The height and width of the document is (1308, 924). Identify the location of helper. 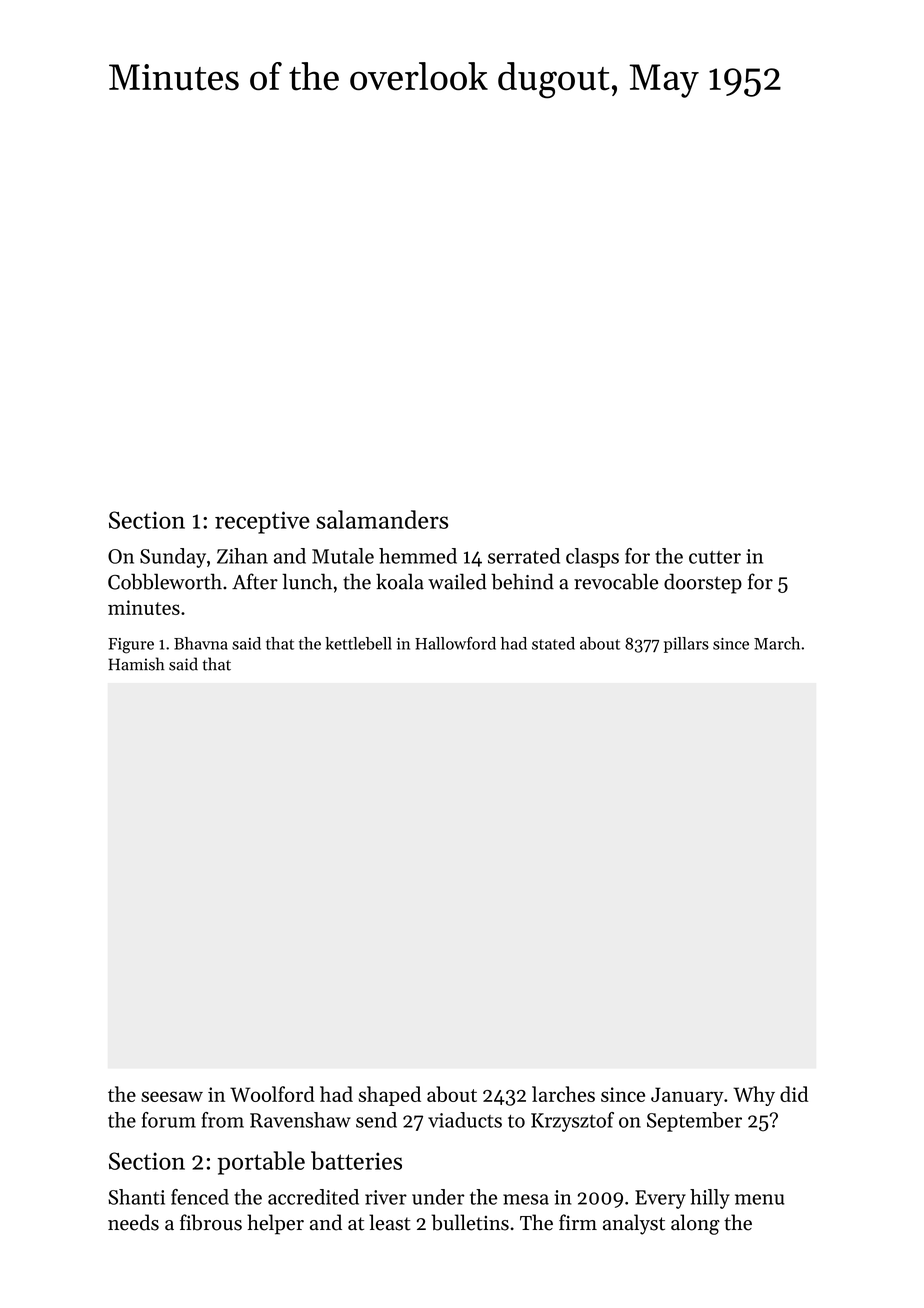
(275, 1224).
